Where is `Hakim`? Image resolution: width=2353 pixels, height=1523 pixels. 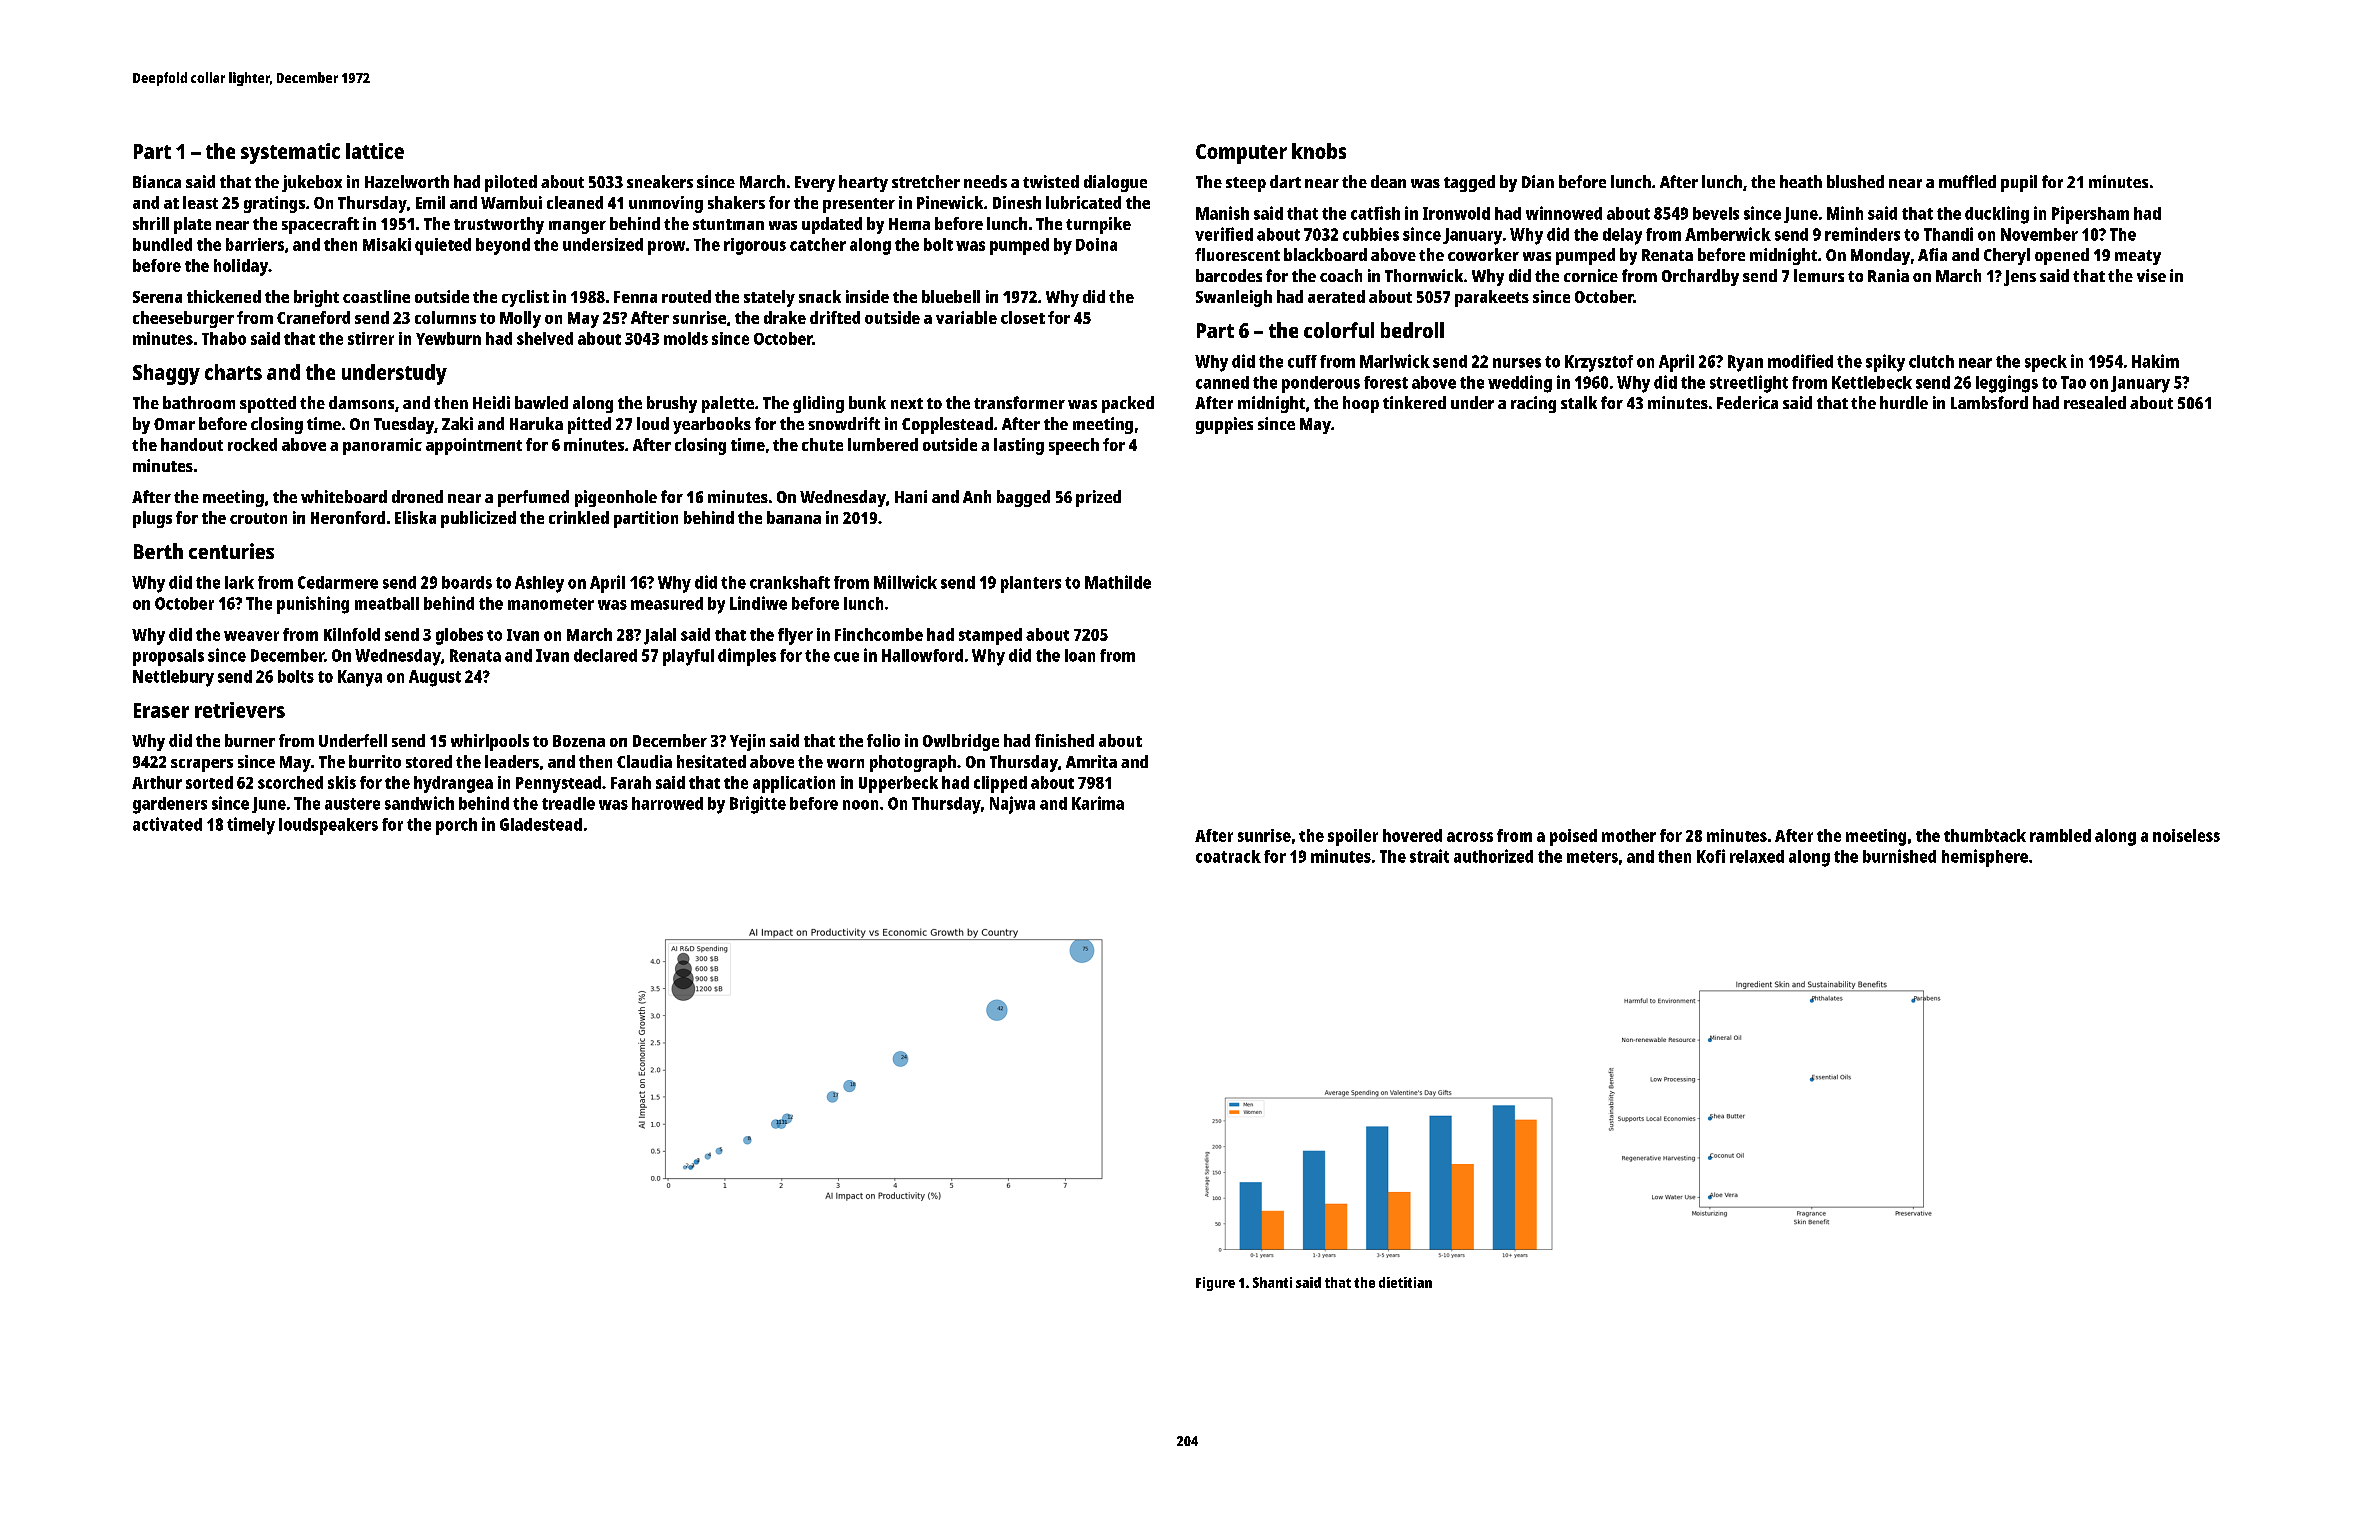 Hakim is located at coordinates (2155, 361).
